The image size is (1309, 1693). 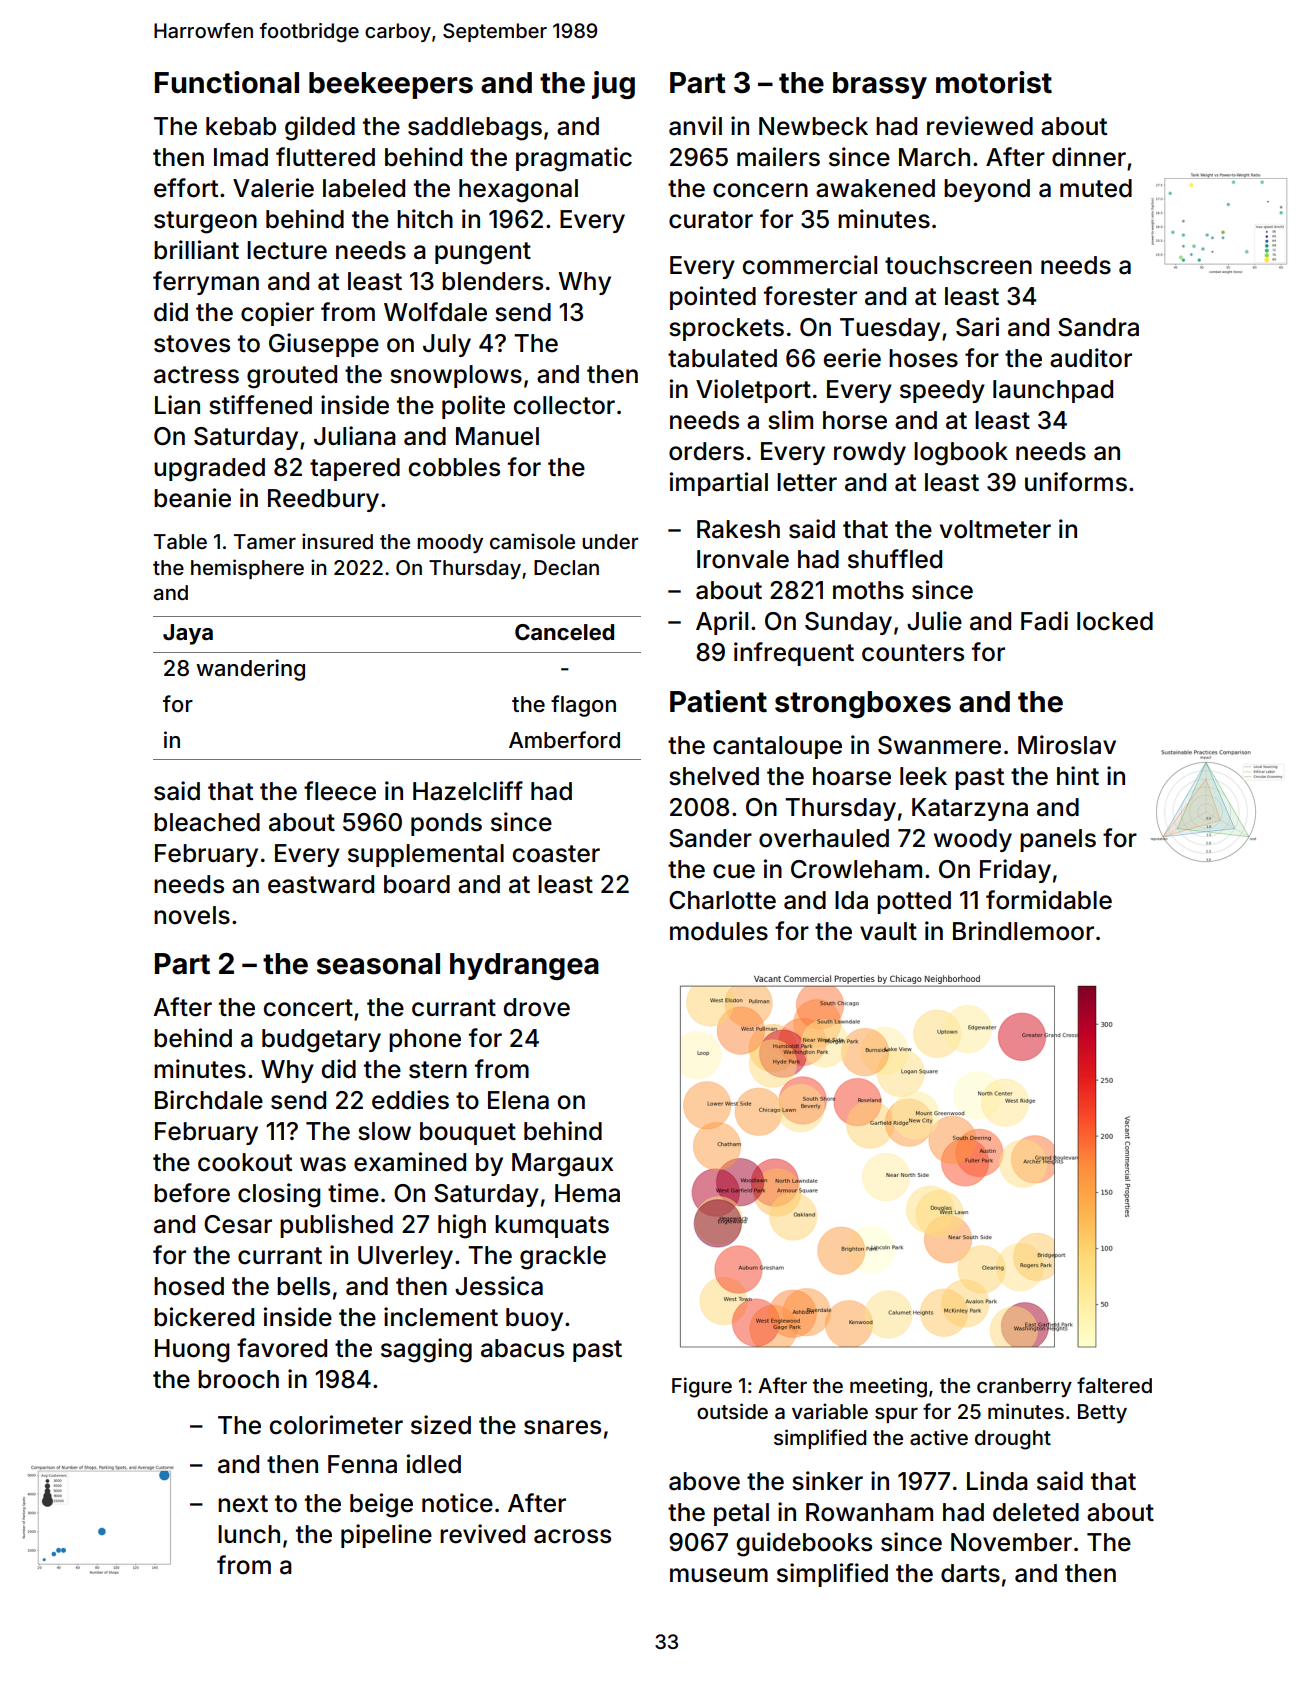 I want to click on museum, so click(x=719, y=1575).
